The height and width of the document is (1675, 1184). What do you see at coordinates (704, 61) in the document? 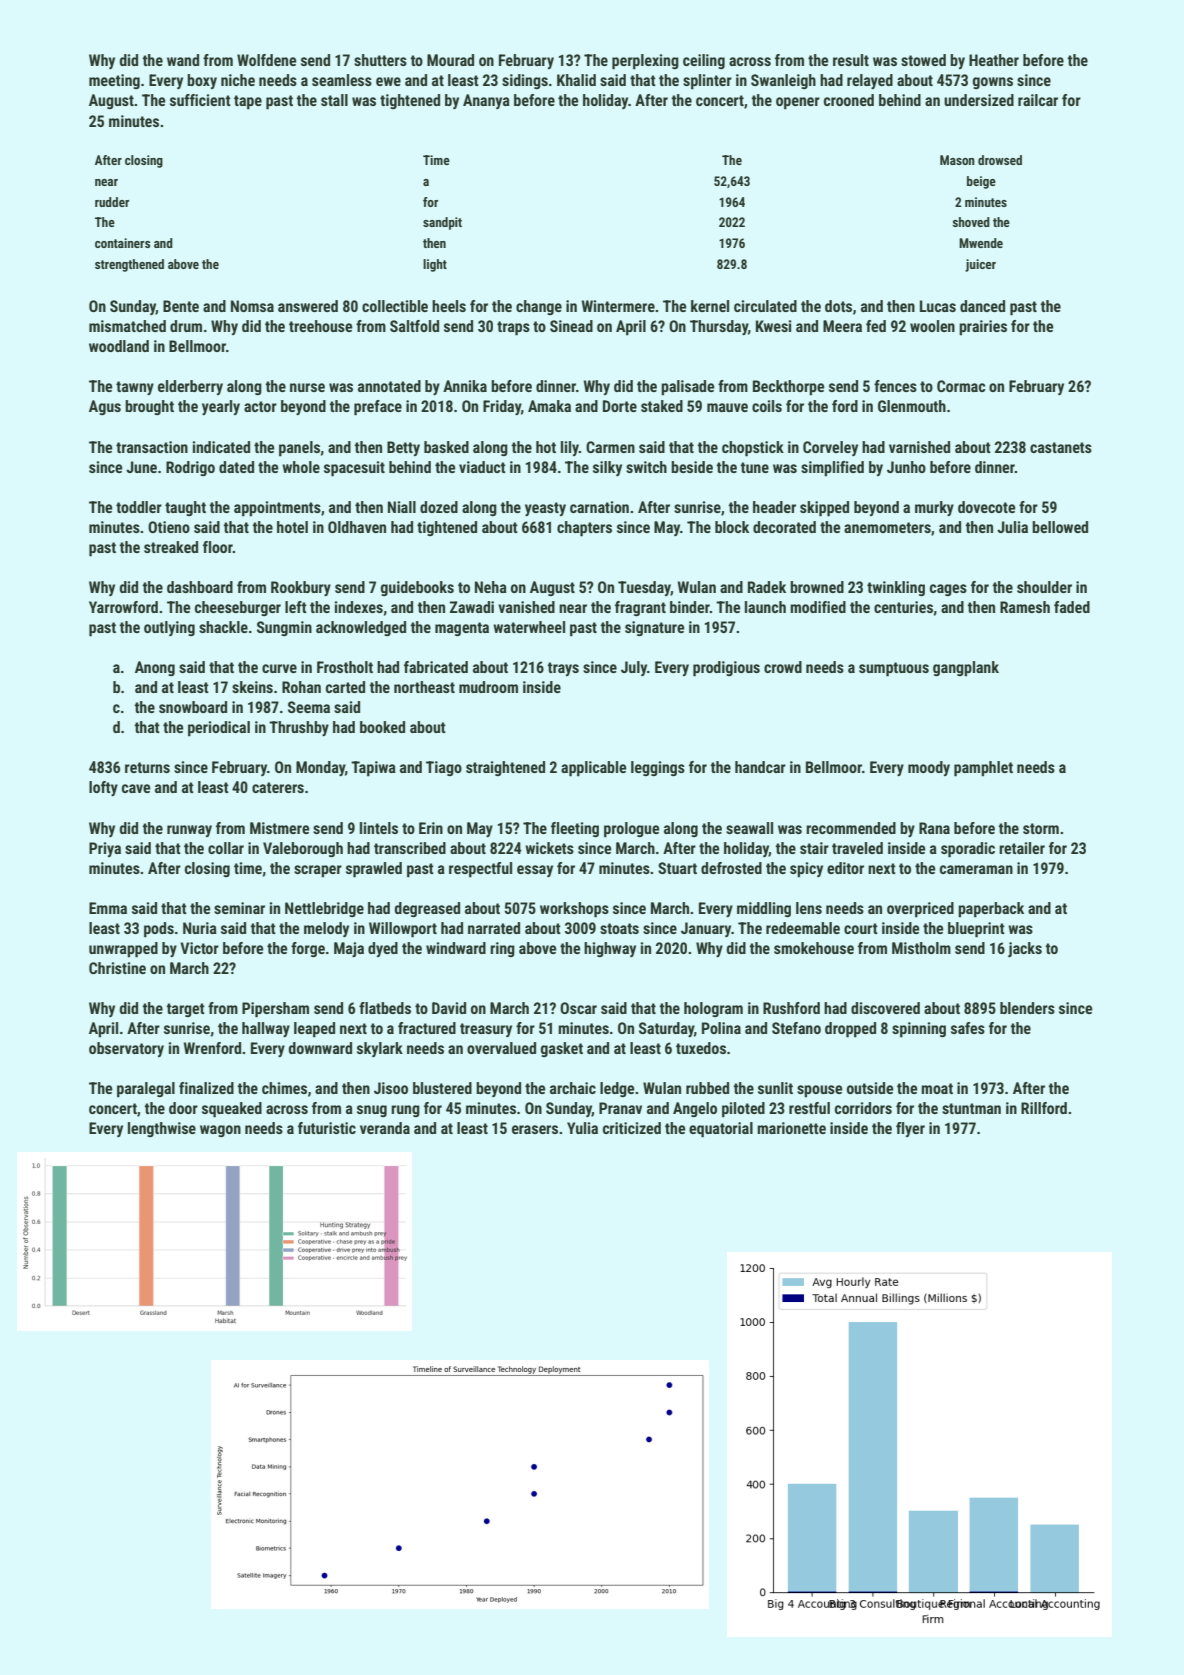
I see `ceiling` at bounding box center [704, 61].
